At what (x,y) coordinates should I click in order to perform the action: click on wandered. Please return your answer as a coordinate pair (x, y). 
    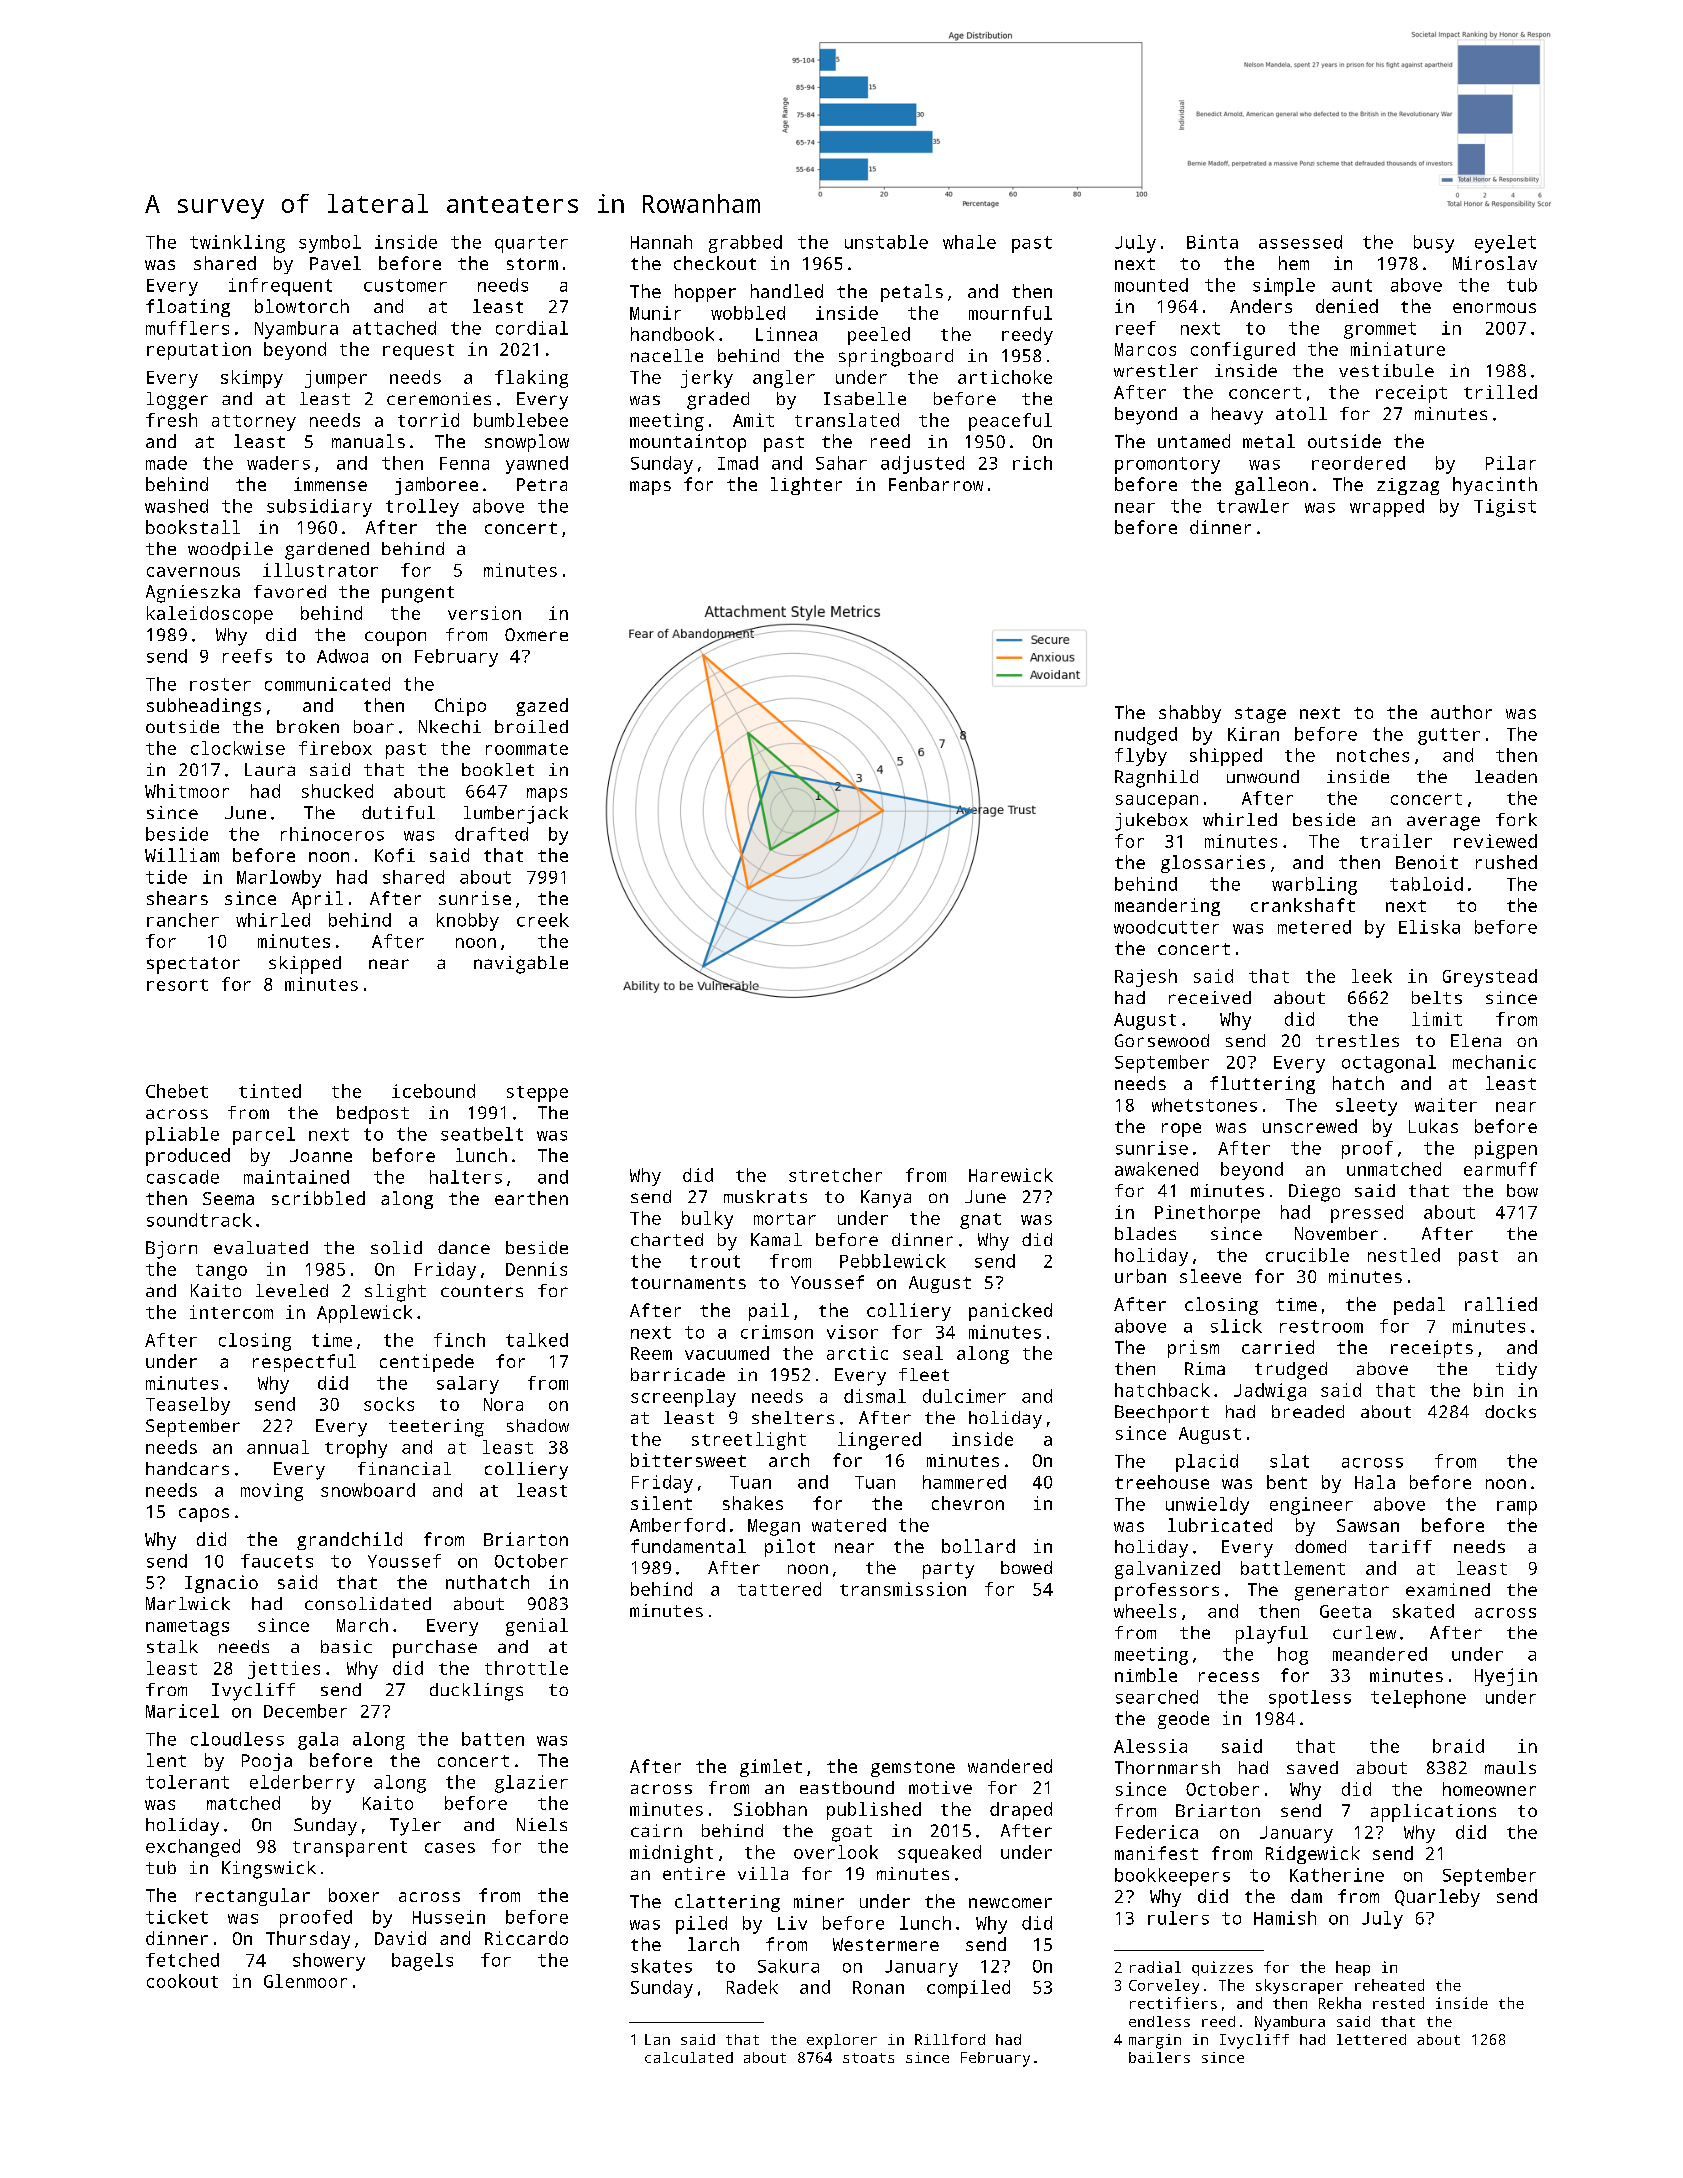
    Looking at the image, I should click on (1010, 1766).
